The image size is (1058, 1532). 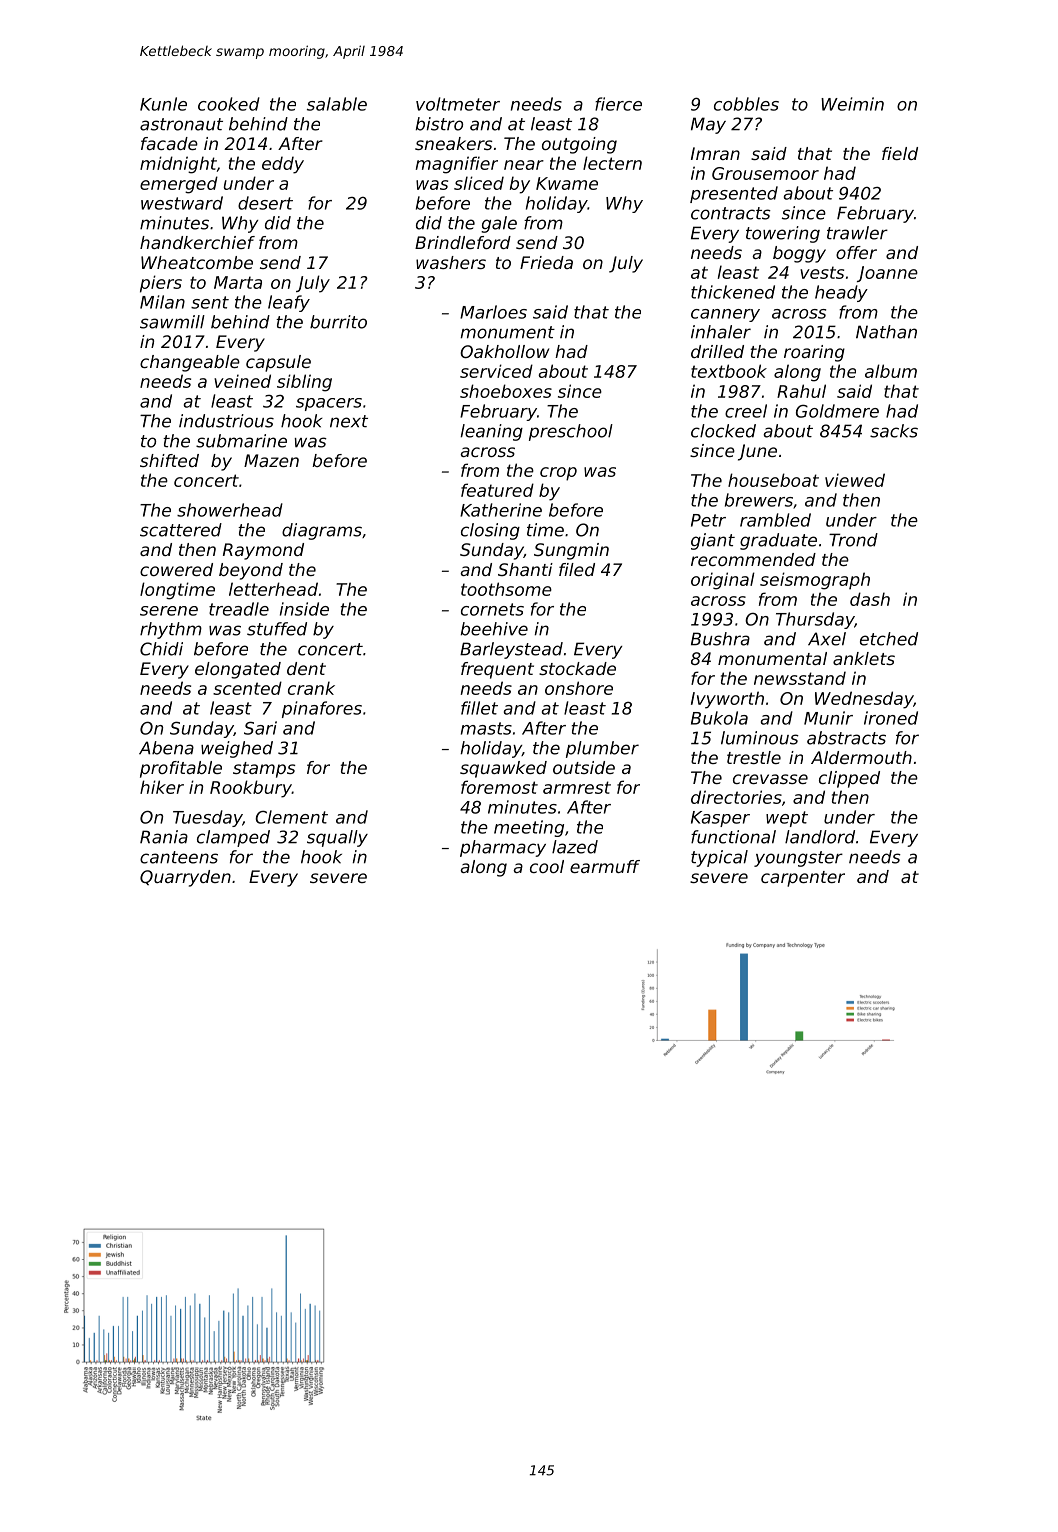 What do you see at coordinates (311, 688) in the image?
I see `crank` at bounding box center [311, 688].
